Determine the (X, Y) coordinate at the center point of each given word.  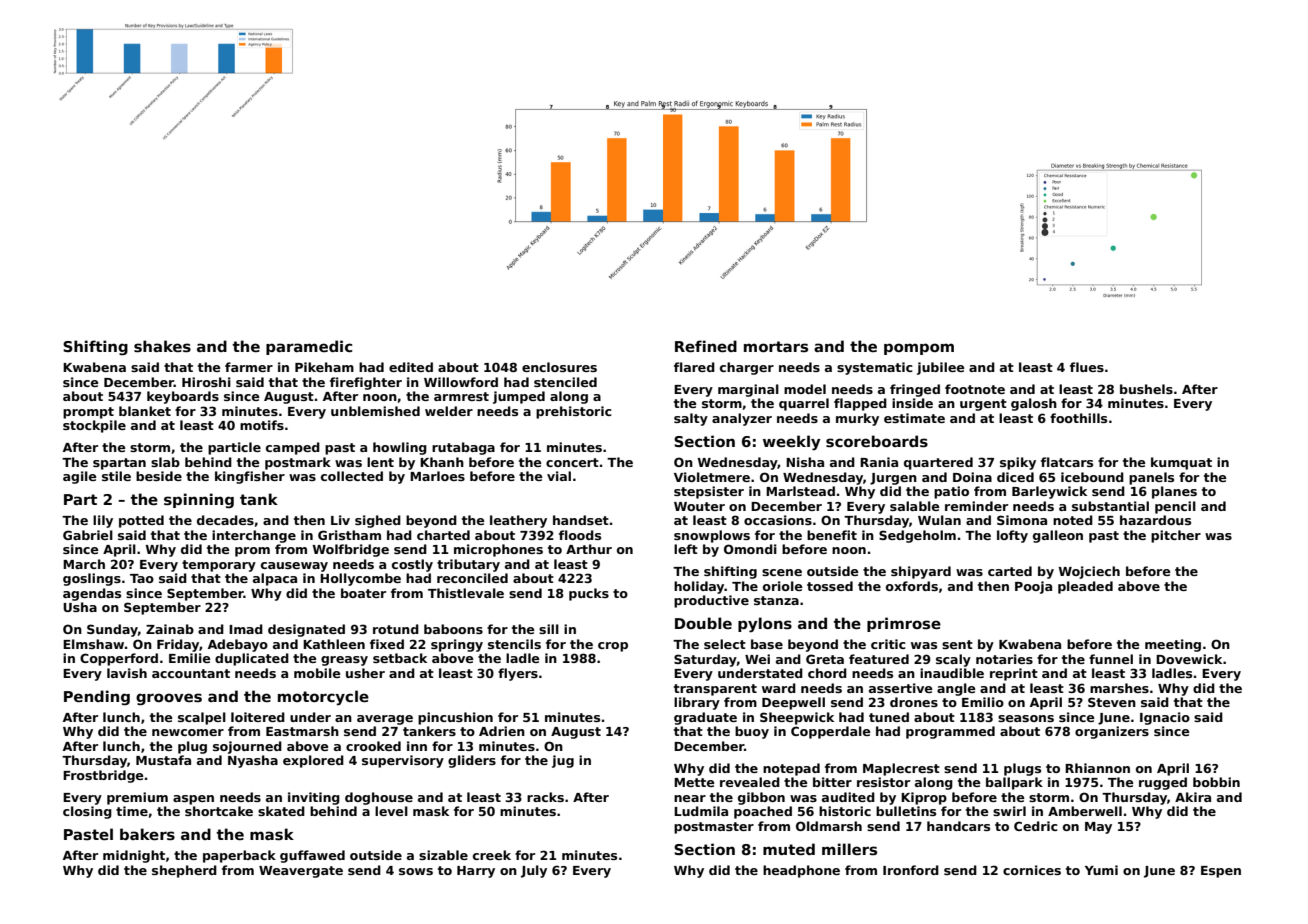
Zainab (170, 629)
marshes (1119, 688)
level (391, 811)
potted (141, 521)
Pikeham (324, 367)
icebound (1092, 477)
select (725, 644)
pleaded (1085, 587)
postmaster (714, 828)
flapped (860, 404)
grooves (169, 699)
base (767, 644)
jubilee (941, 368)
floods (580, 535)
